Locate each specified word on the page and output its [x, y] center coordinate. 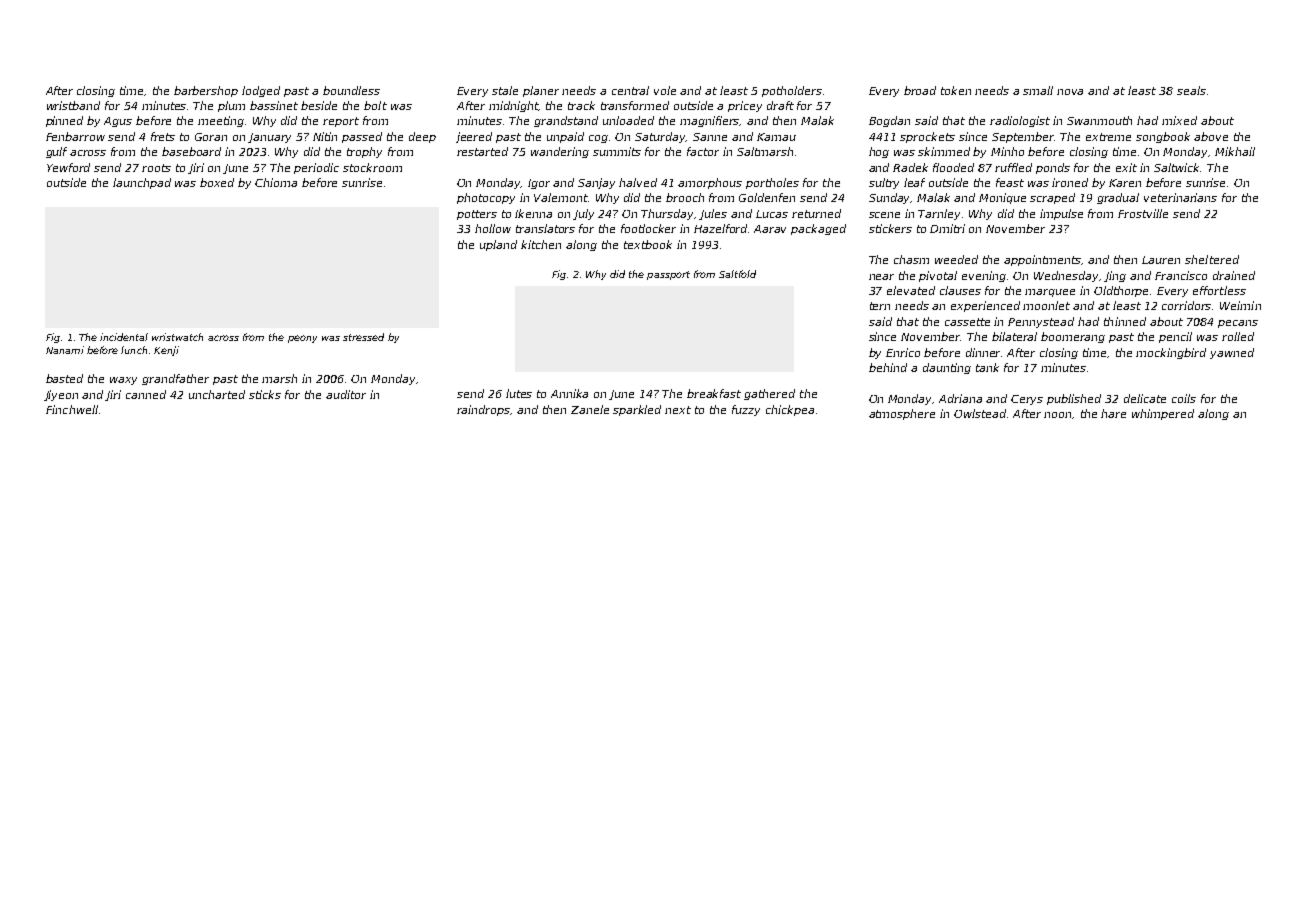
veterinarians [1180, 197]
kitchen [541, 244]
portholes [772, 183]
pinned [64, 121]
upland [498, 245]
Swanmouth [1099, 120]
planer [541, 91]
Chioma [276, 182]
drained [1234, 275]
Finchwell [72, 409]
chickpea [790, 410]
